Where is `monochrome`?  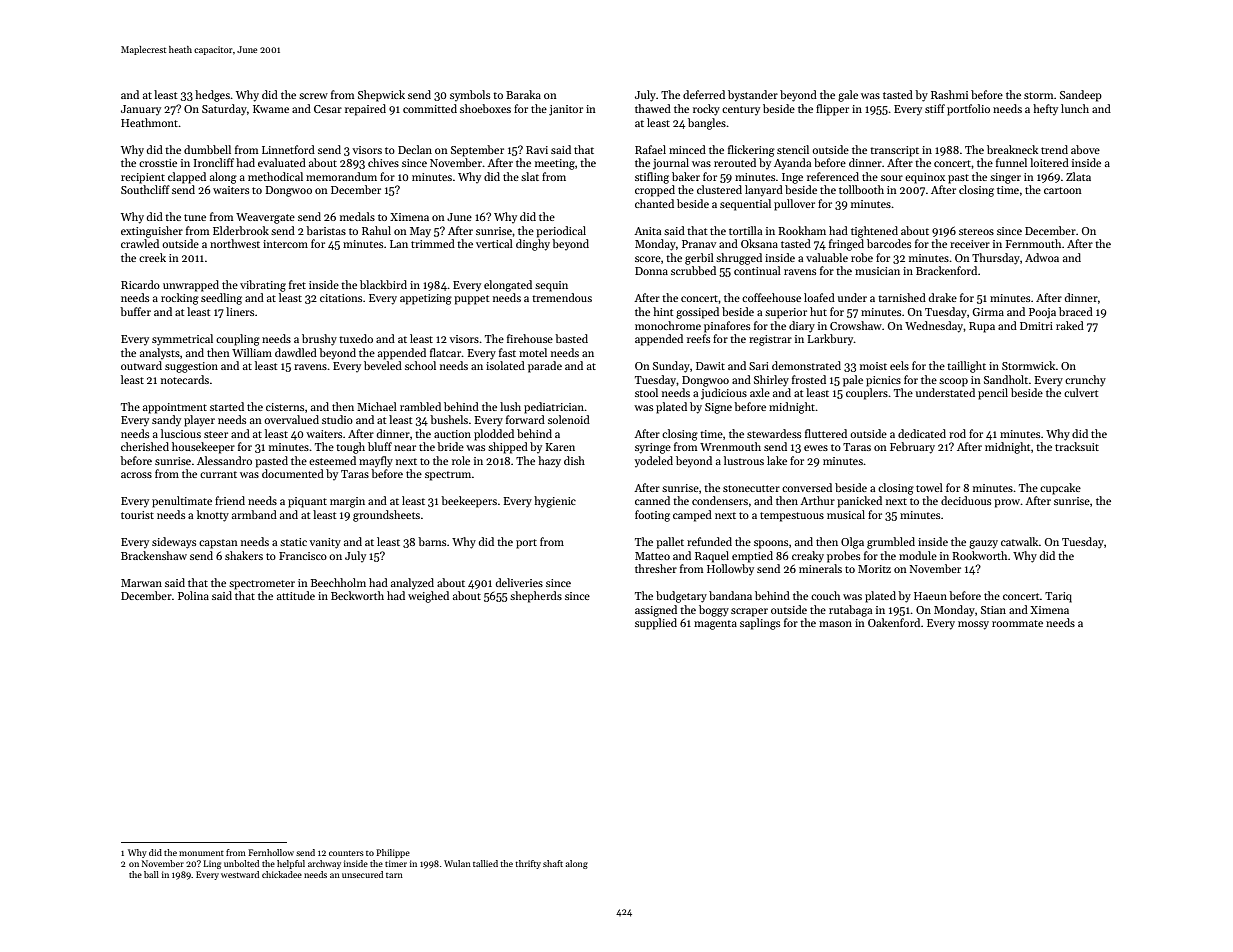 monochrome is located at coordinates (668, 325).
